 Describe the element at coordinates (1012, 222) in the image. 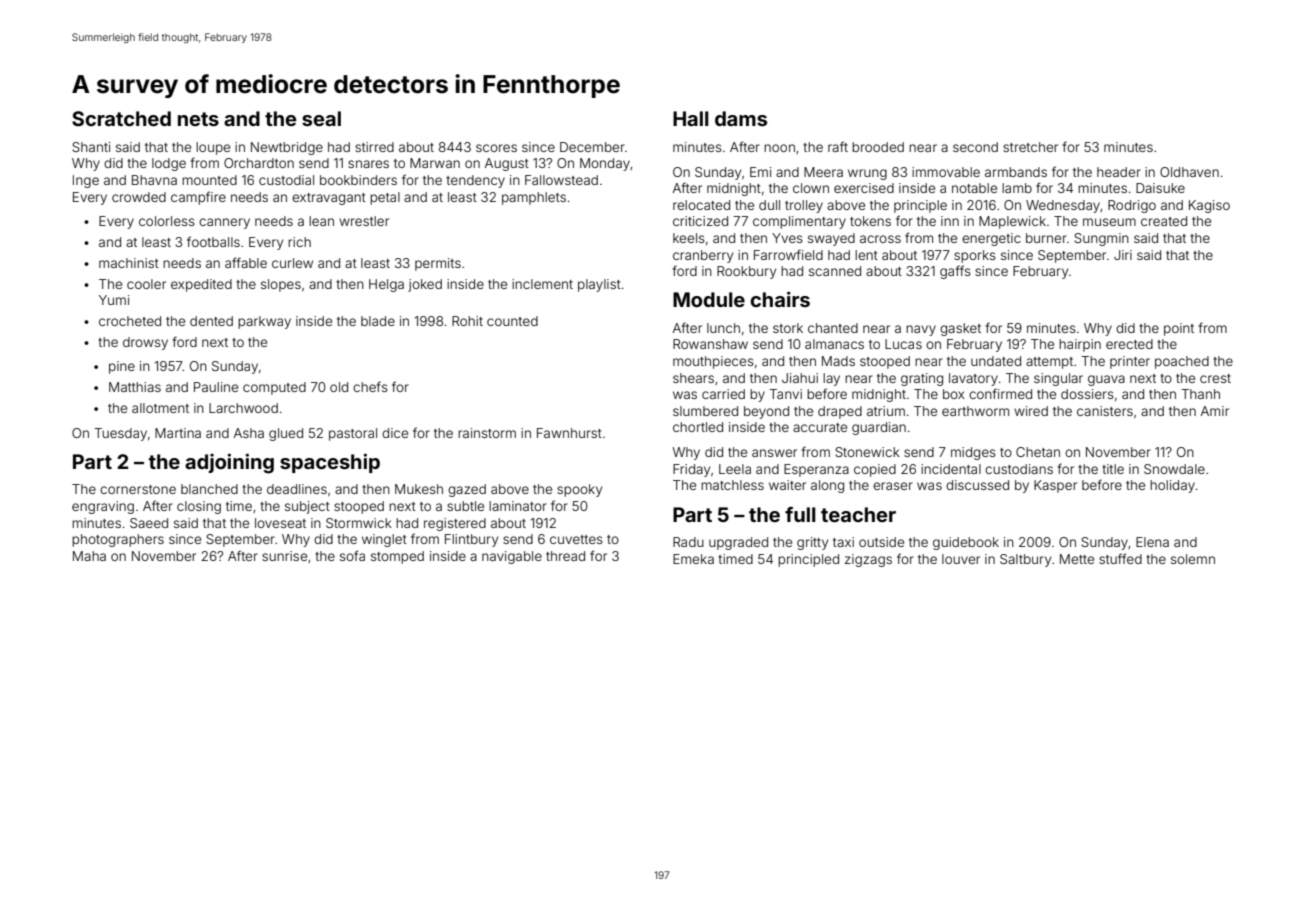

I see `Maplewick` at that location.
